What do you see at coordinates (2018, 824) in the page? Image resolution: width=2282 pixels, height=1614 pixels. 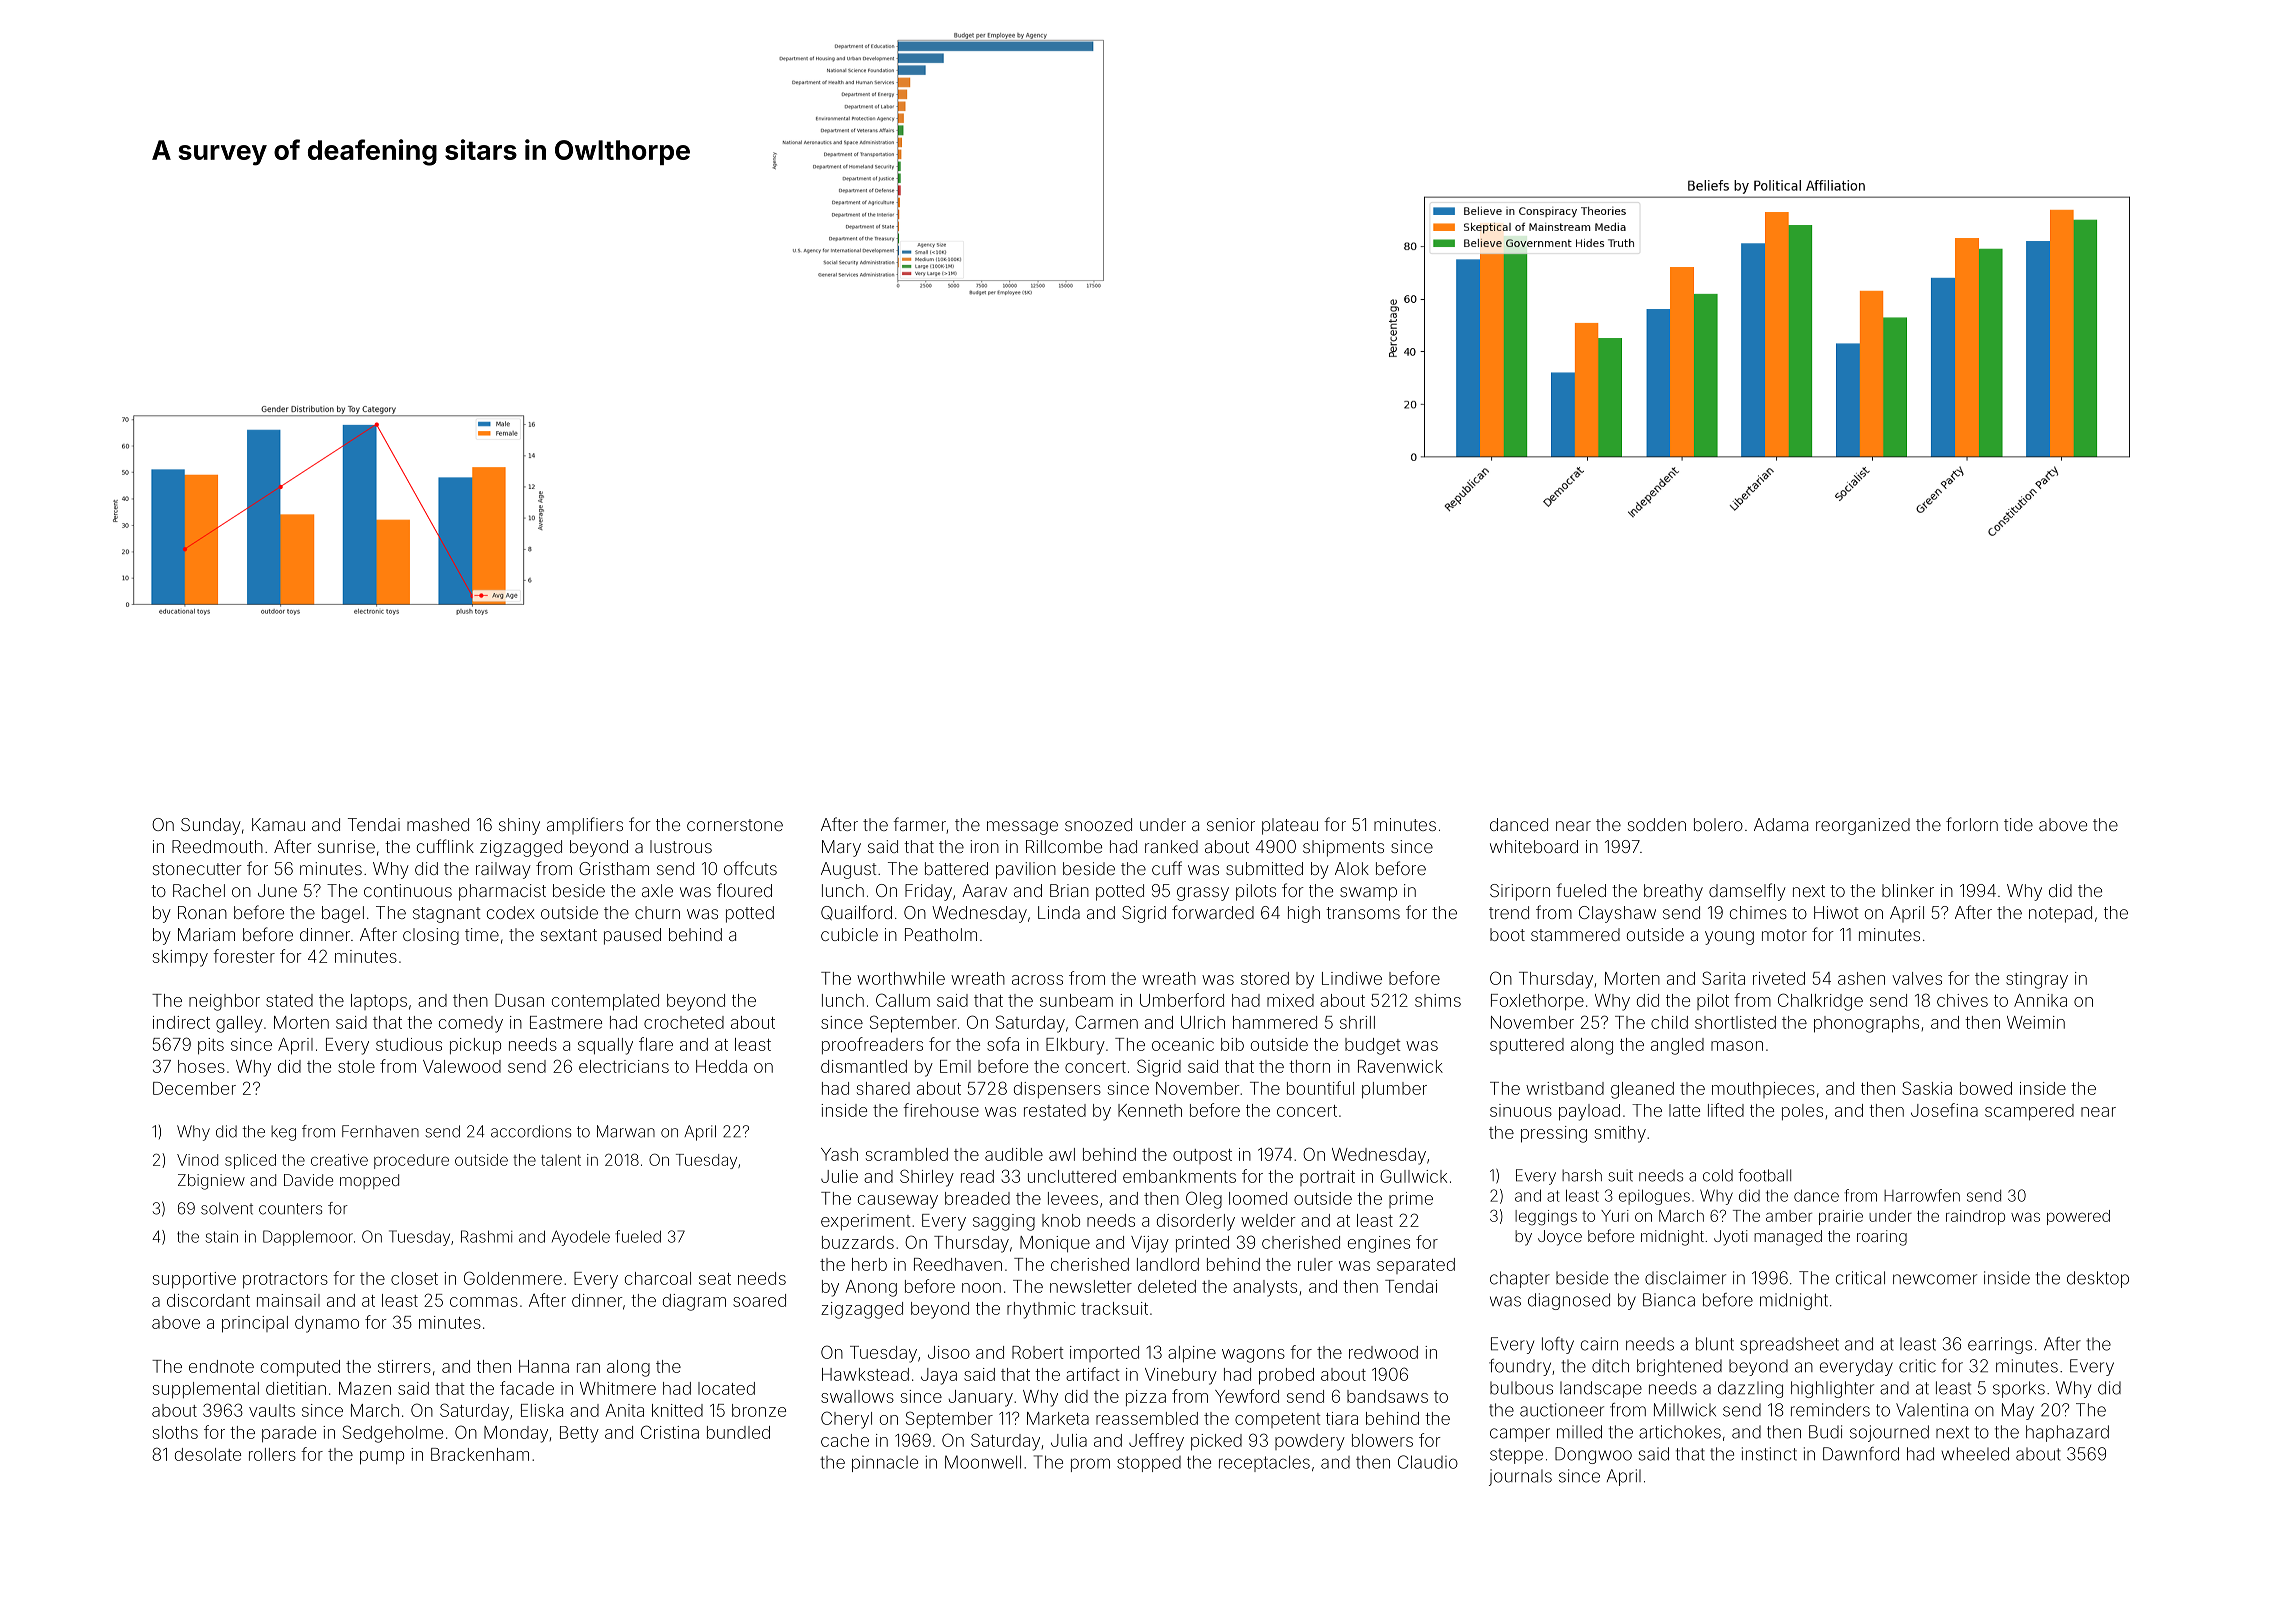 I see `tide` at bounding box center [2018, 824].
